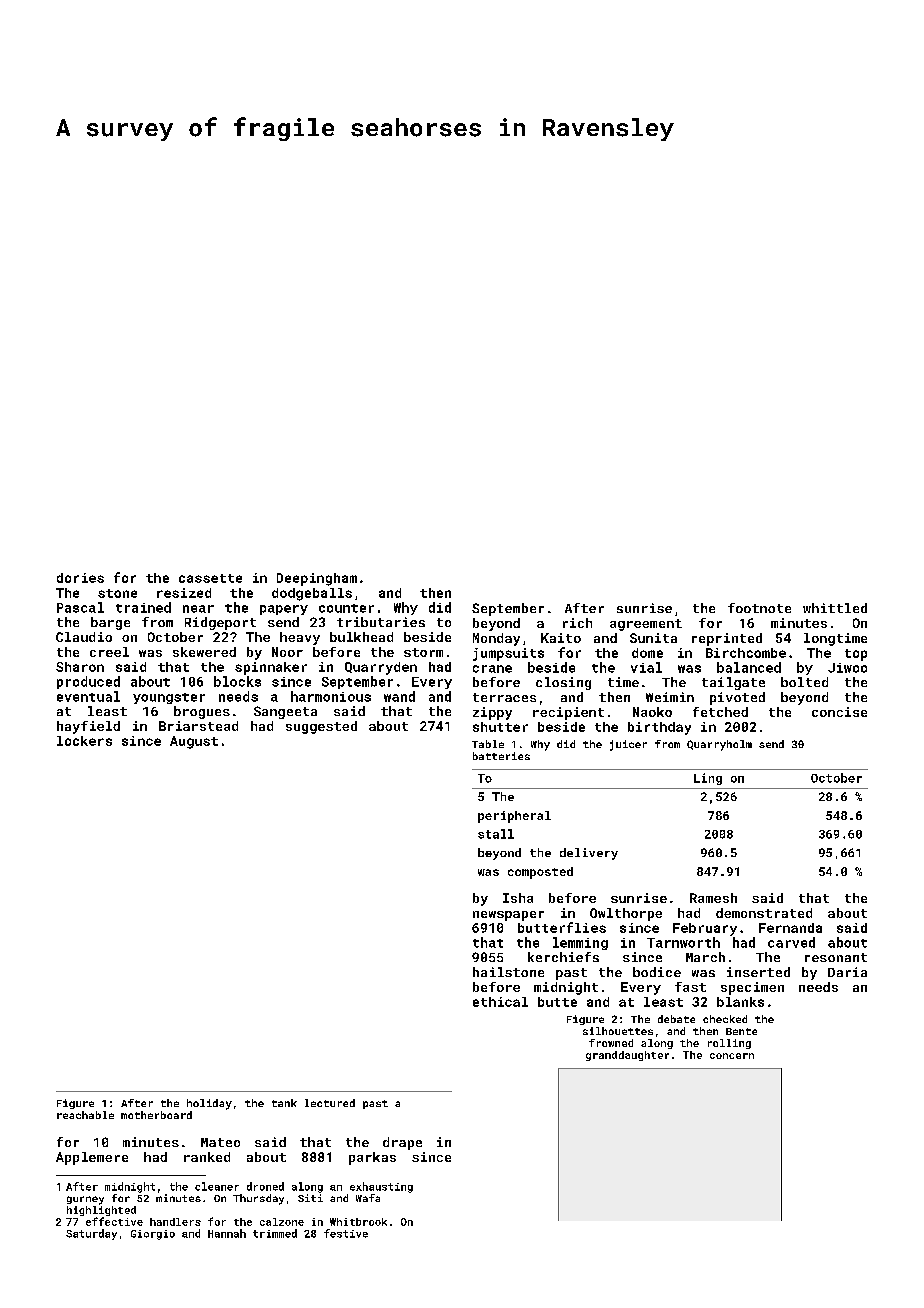  What do you see at coordinates (496, 834) in the screenshot?
I see `stall` at bounding box center [496, 834].
